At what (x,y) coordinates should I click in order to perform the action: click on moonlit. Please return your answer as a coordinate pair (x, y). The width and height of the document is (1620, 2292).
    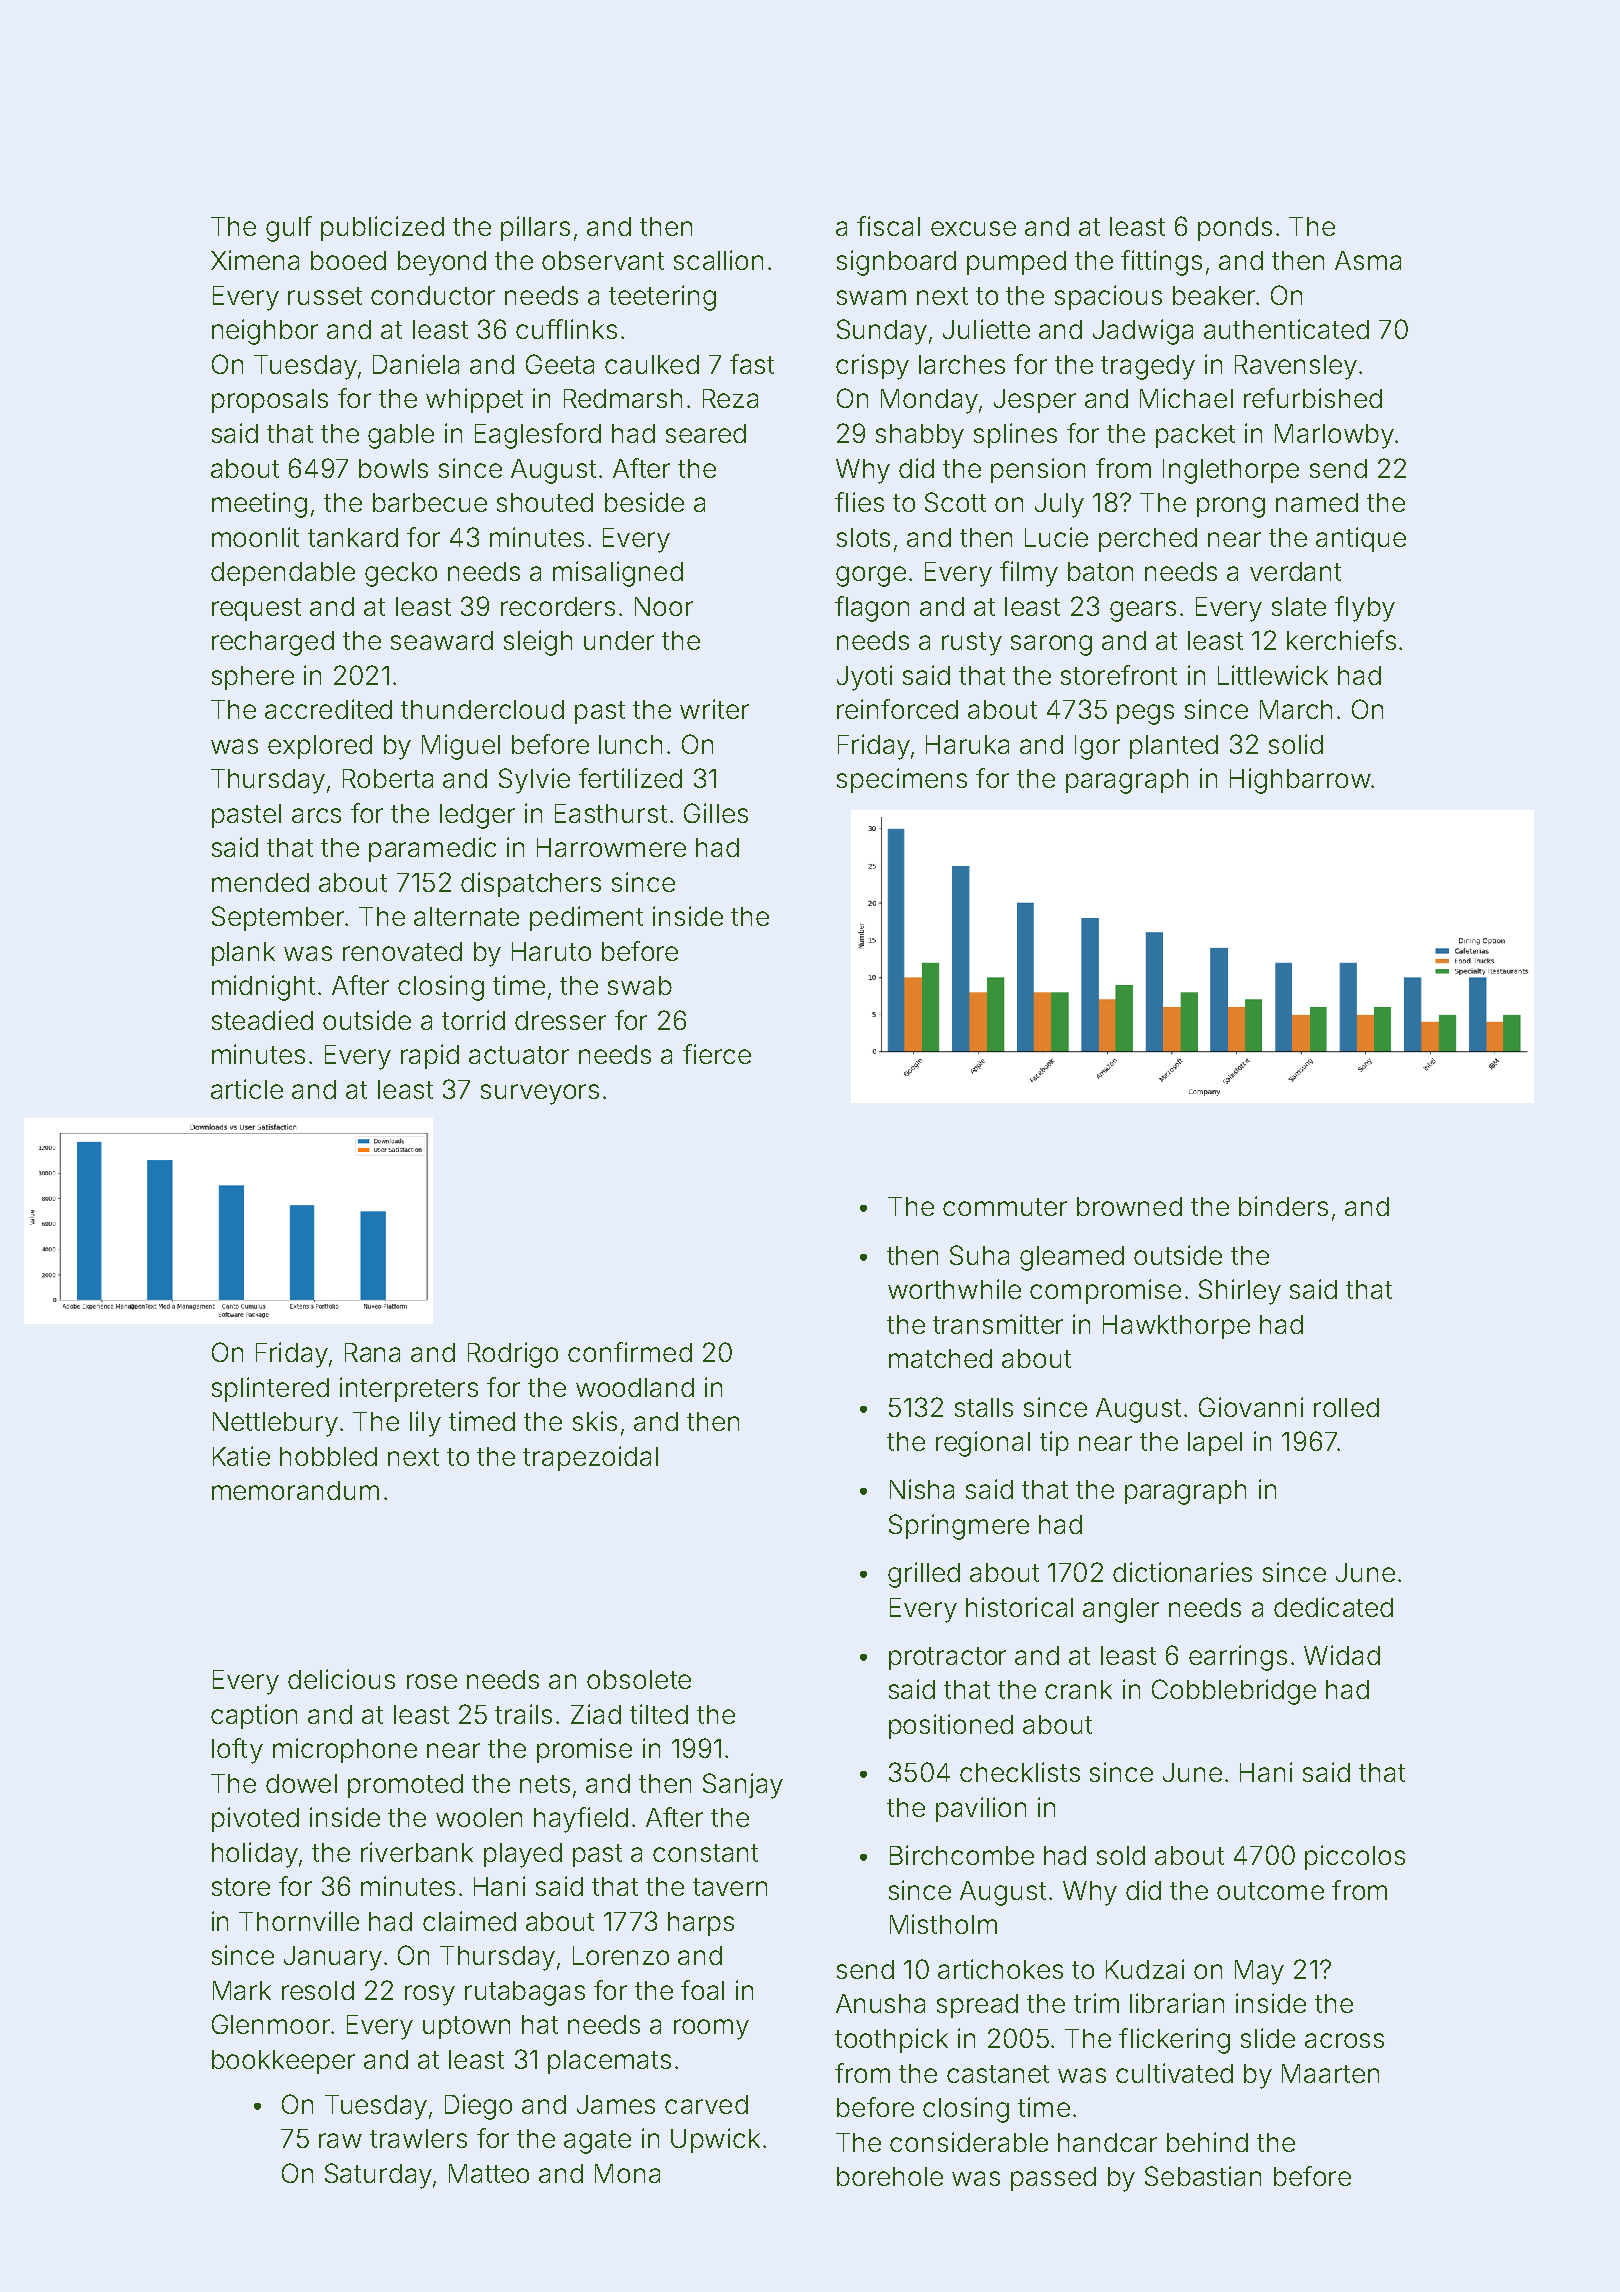
    Looking at the image, I should click on (255, 537).
